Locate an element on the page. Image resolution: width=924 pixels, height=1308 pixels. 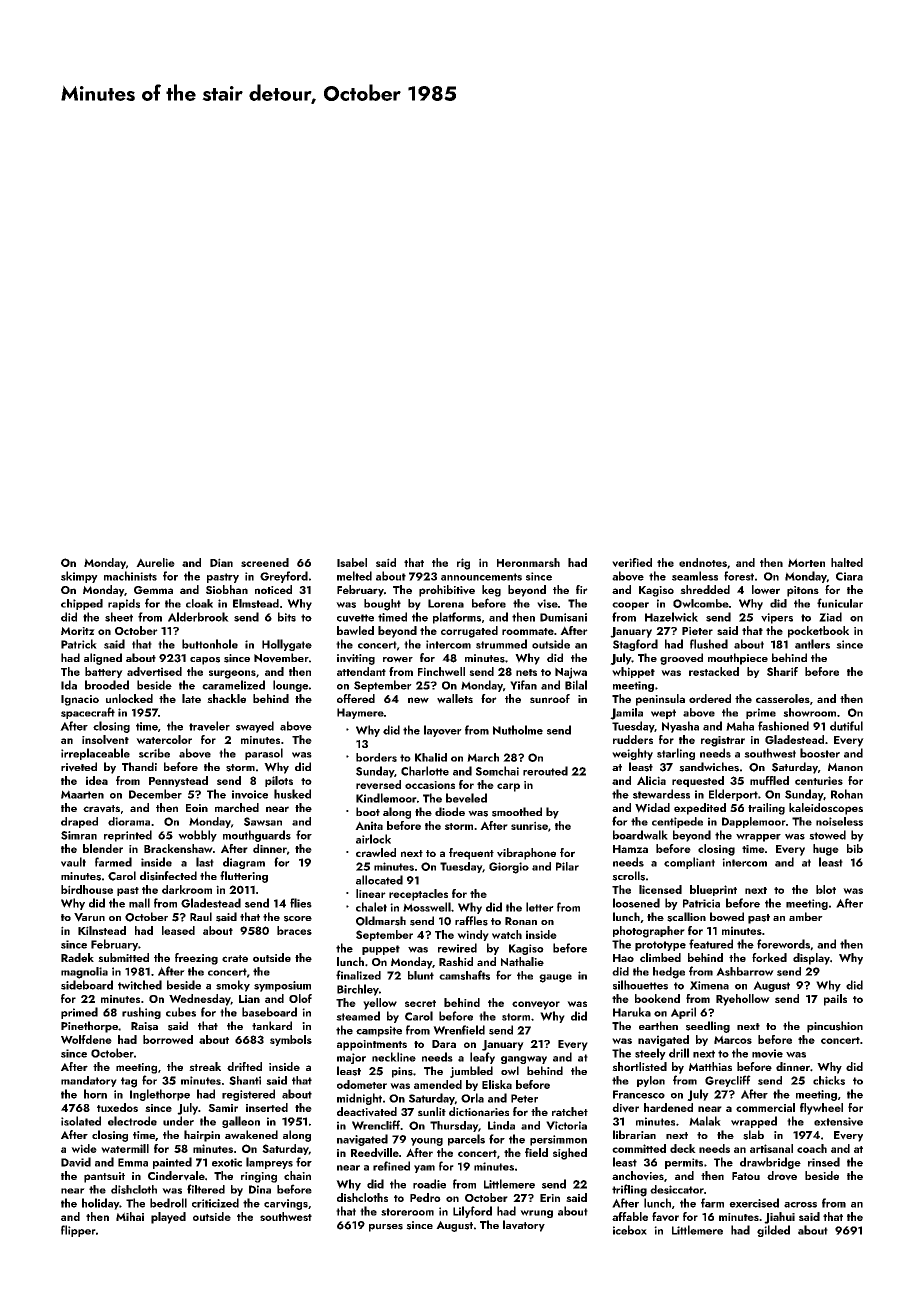
verified is located at coordinates (632, 562).
